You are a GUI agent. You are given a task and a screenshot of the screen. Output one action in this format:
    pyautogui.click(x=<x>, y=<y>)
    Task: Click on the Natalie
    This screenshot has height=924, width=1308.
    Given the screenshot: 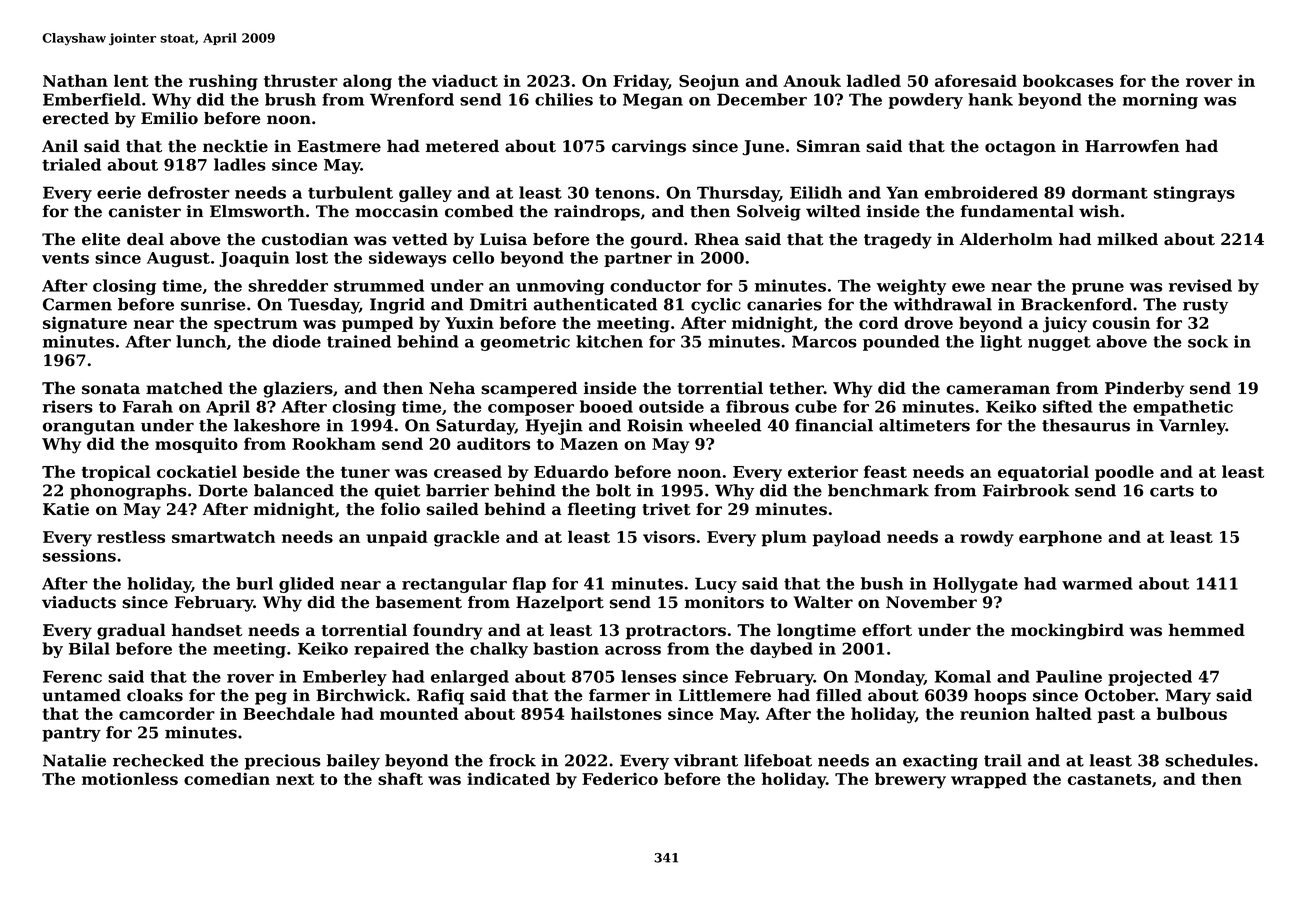 What is the action you would take?
    pyautogui.click(x=74, y=760)
